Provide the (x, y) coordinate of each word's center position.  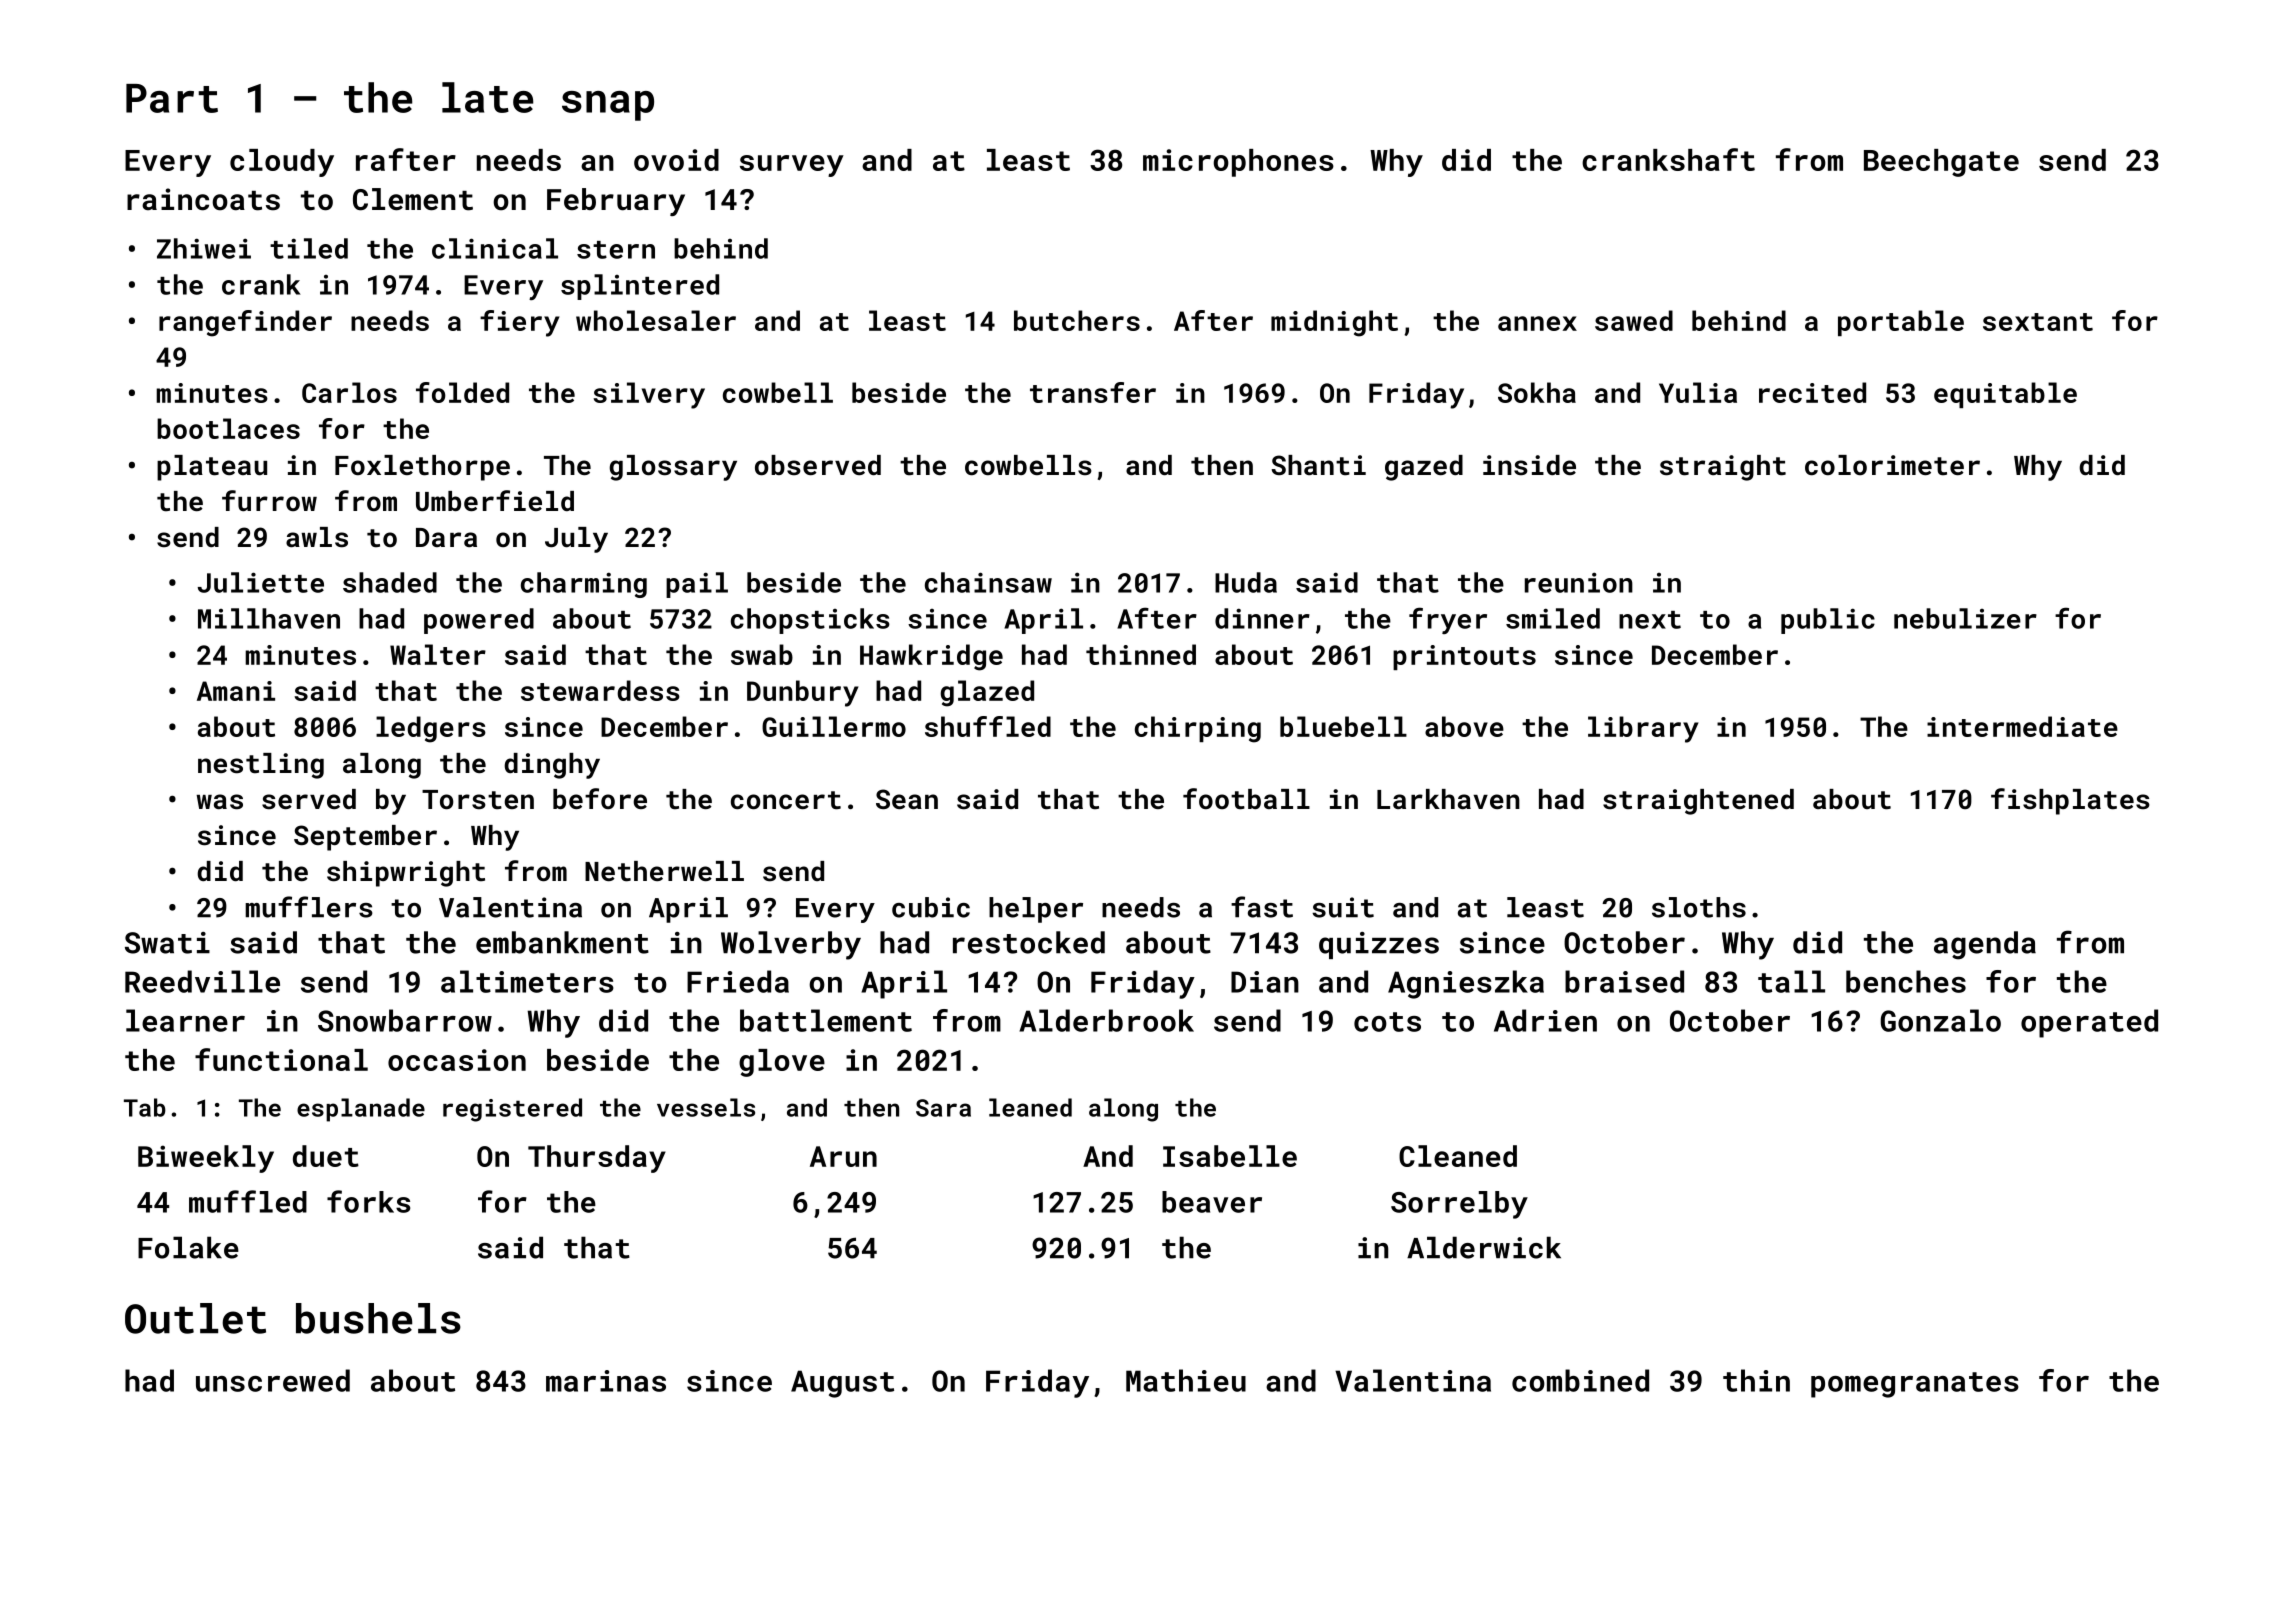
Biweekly (206, 1159)
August (842, 1384)
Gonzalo (1941, 1020)
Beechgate (1941, 163)
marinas (606, 1381)
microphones (1238, 163)
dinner (1262, 618)
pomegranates (1915, 1385)
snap (608, 106)
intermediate (2022, 726)
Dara (446, 537)
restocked (1029, 942)
